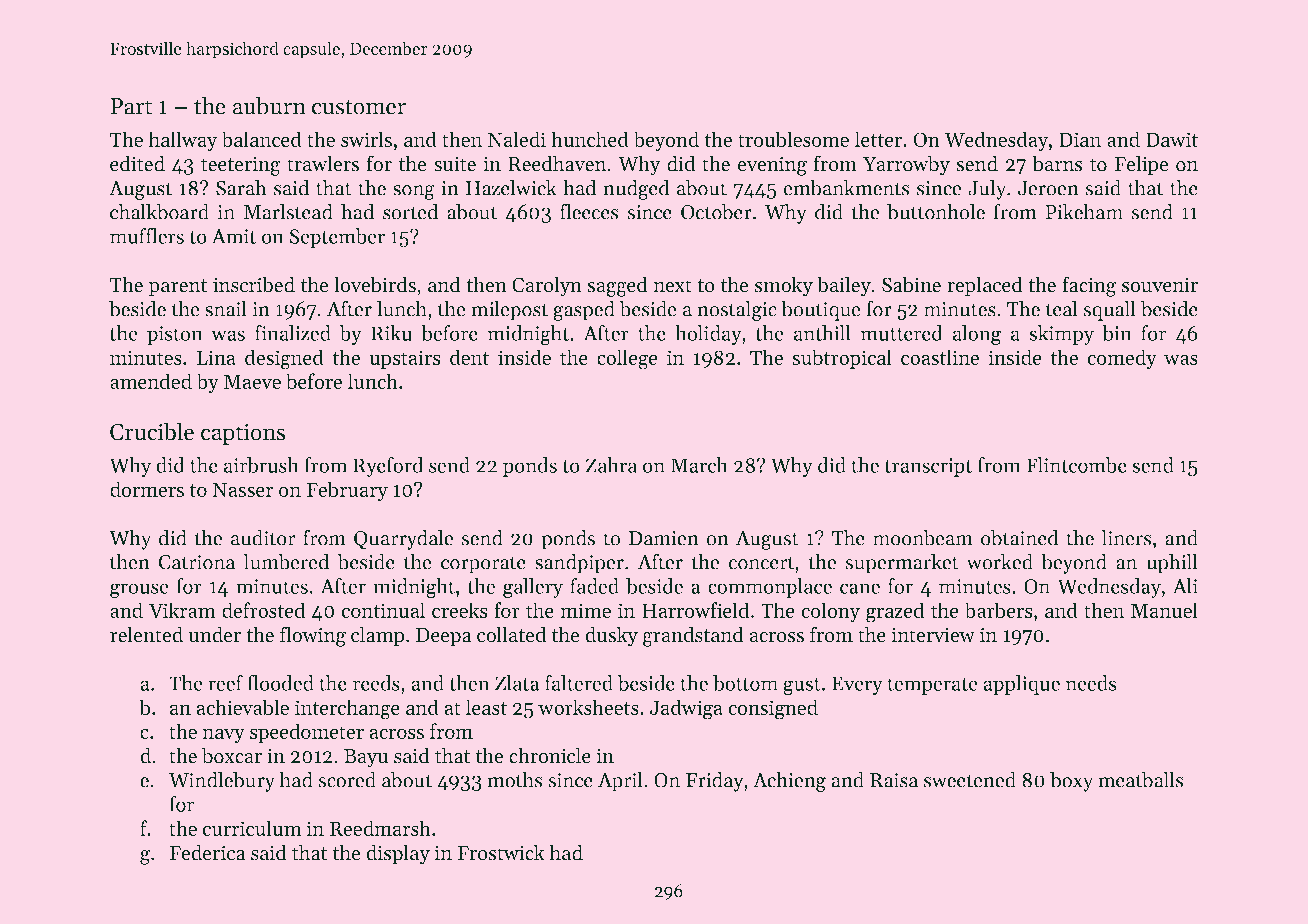 Image resolution: width=1308 pixels, height=924 pixels. Describe the element at coordinates (501, 852) in the screenshot. I see `Frostwick` at that location.
